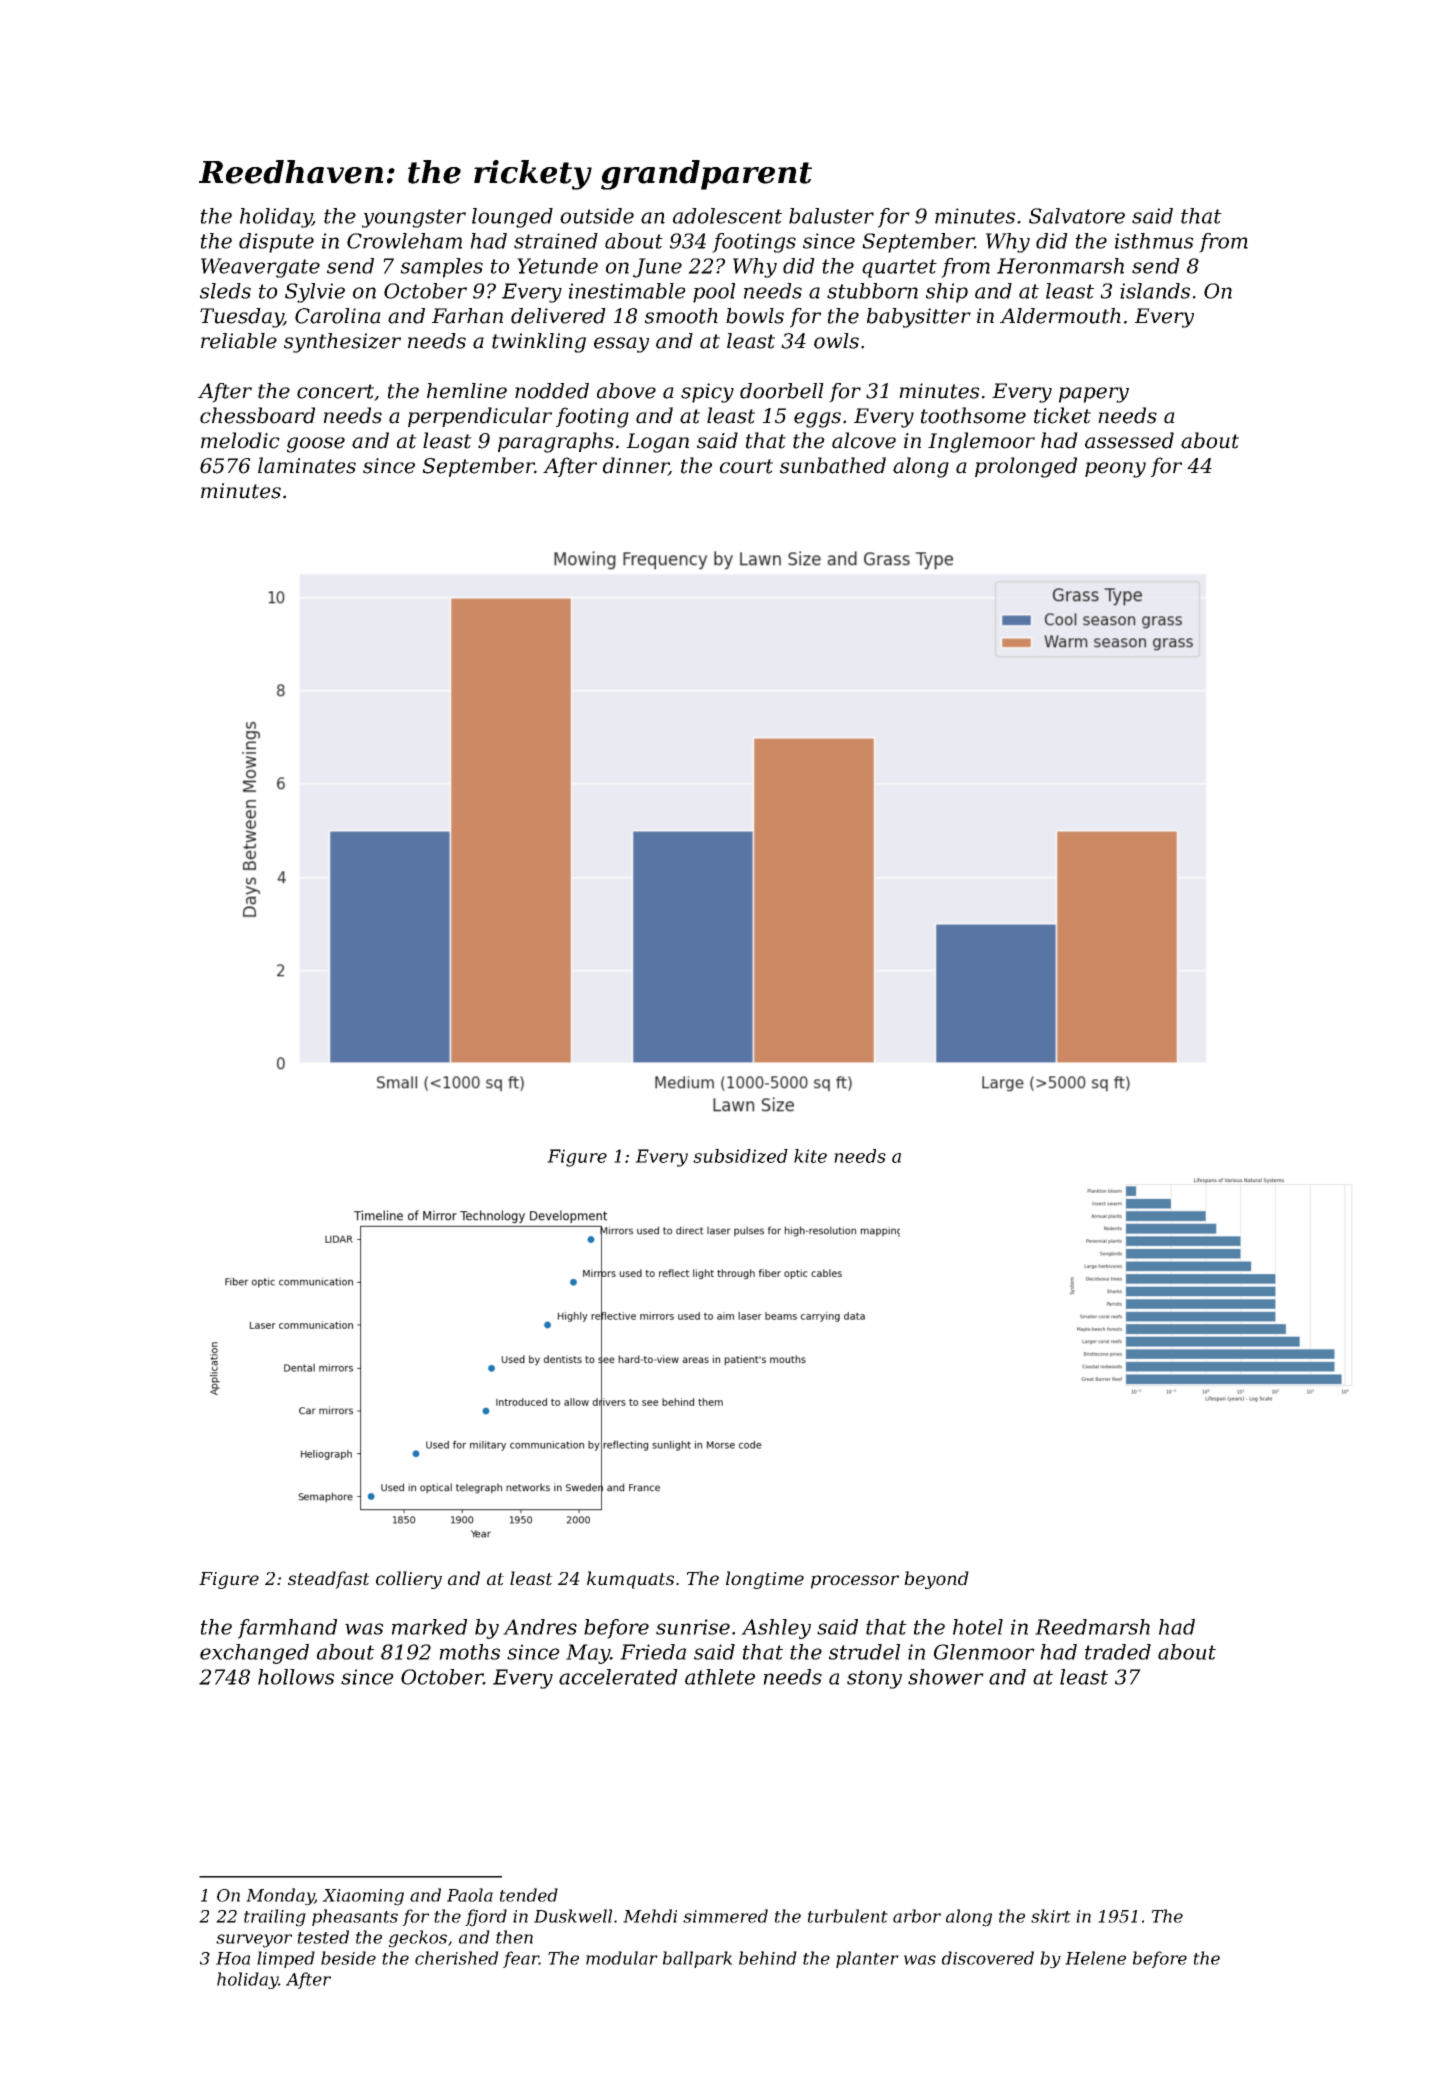 The image size is (1450, 2100). I want to click on subsidized, so click(740, 1156).
